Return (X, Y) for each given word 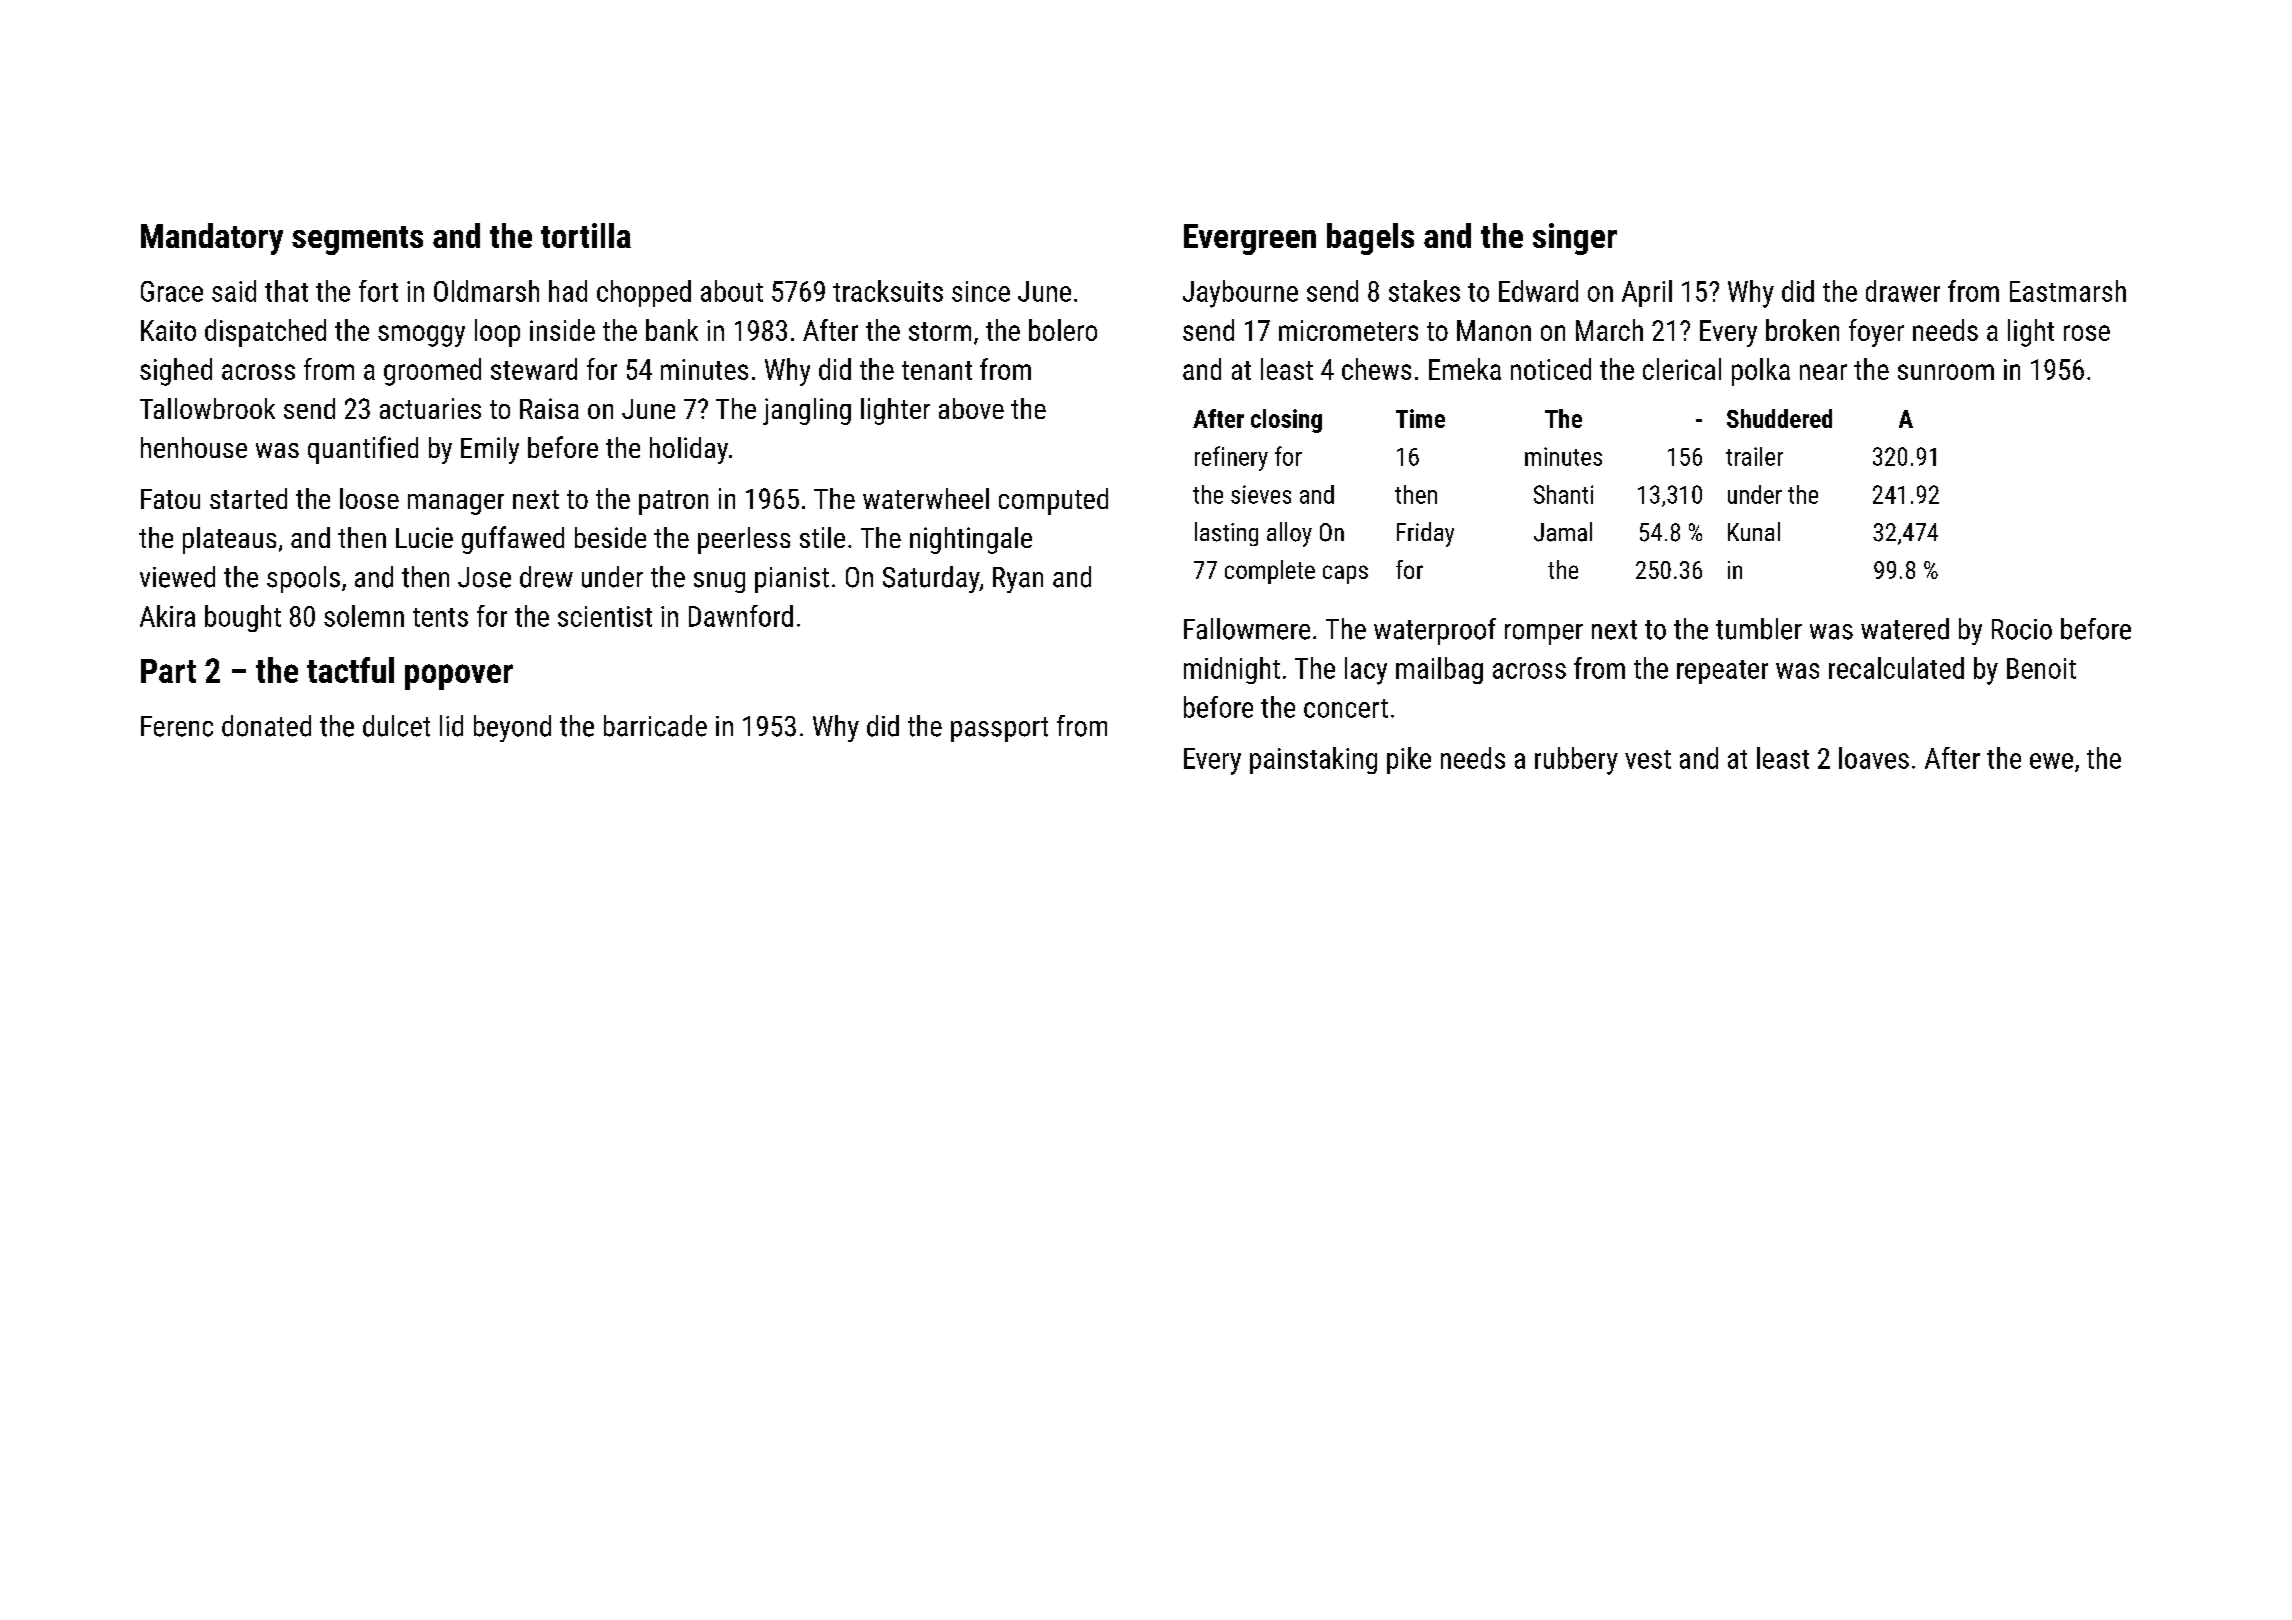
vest (1648, 759)
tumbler (1759, 629)
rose (2087, 333)
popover (459, 677)
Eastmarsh (2068, 291)
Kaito (168, 330)
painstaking (1313, 760)
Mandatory (212, 239)
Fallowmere (1247, 629)
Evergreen (1250, 239)
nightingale (971, 540)
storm (940, 331)
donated (266, 726)
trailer (1754, 456)
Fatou (170, 499)
